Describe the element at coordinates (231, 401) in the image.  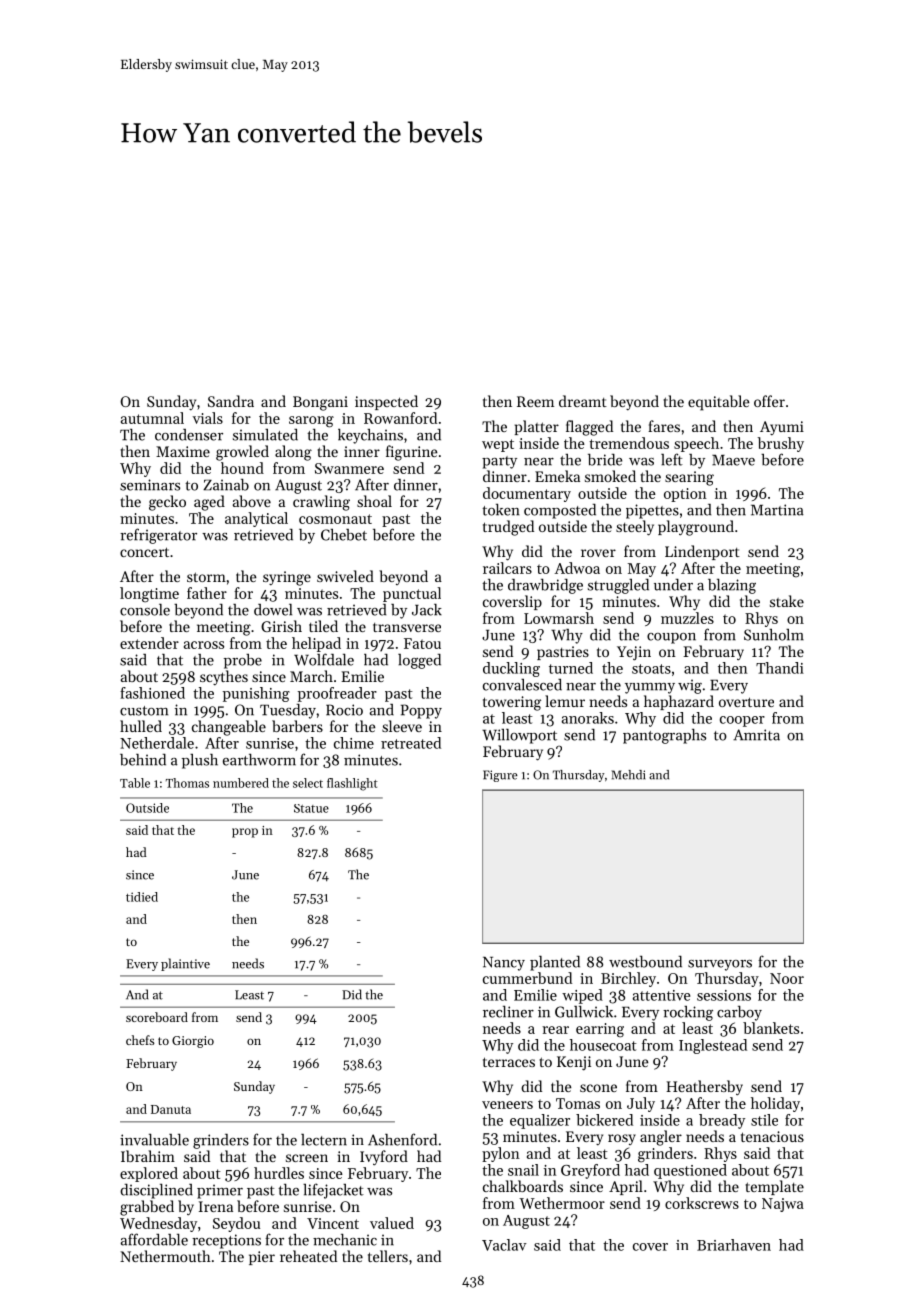
I see `Sandra` at that location.
